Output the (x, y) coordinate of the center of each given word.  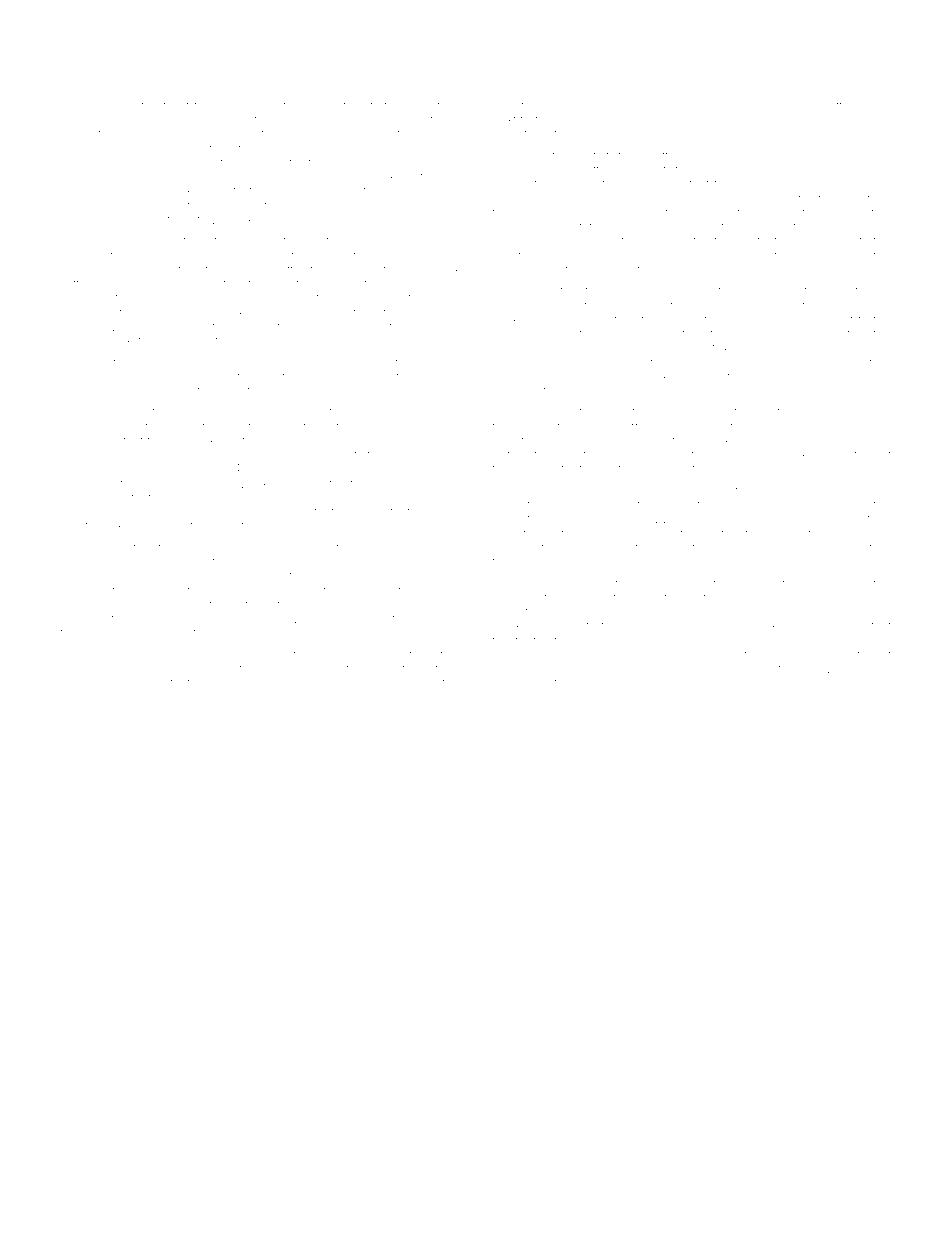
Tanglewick (331, 683)
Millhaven (681, 682)
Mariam (714, 105)
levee (254, 619)
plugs (580, 107)
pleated (217, 163)
